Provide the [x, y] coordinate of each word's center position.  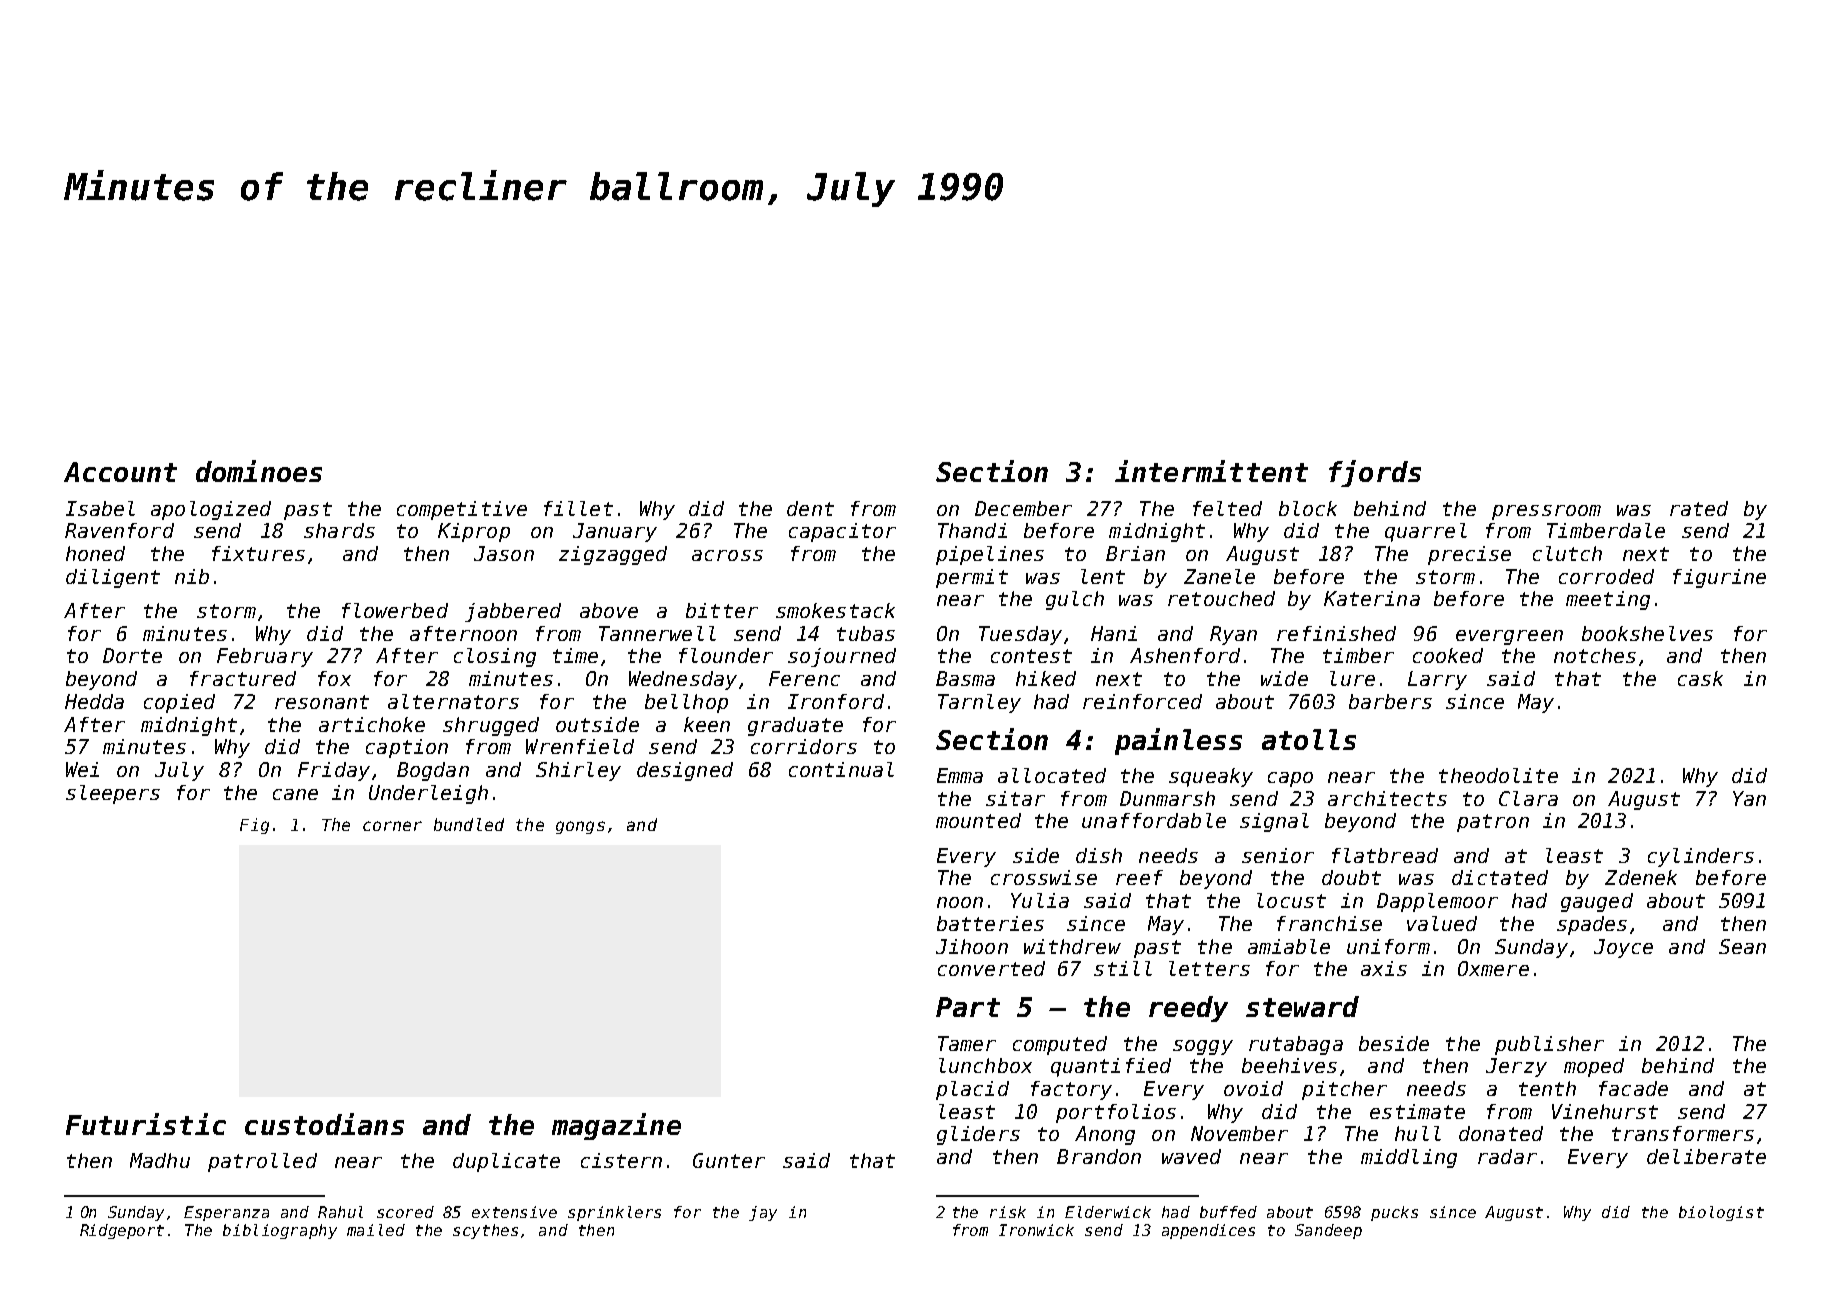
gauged [1597, 902]
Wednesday [683, 680]
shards [339, 530]
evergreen [1509, 637]
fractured [243, 678]
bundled [469, 824]
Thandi [972, 530]
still [1123, 968]
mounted [978, 820]
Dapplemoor [1437, 902]
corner [392, 826]
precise [1469, 555]
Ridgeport [122, 1231]
